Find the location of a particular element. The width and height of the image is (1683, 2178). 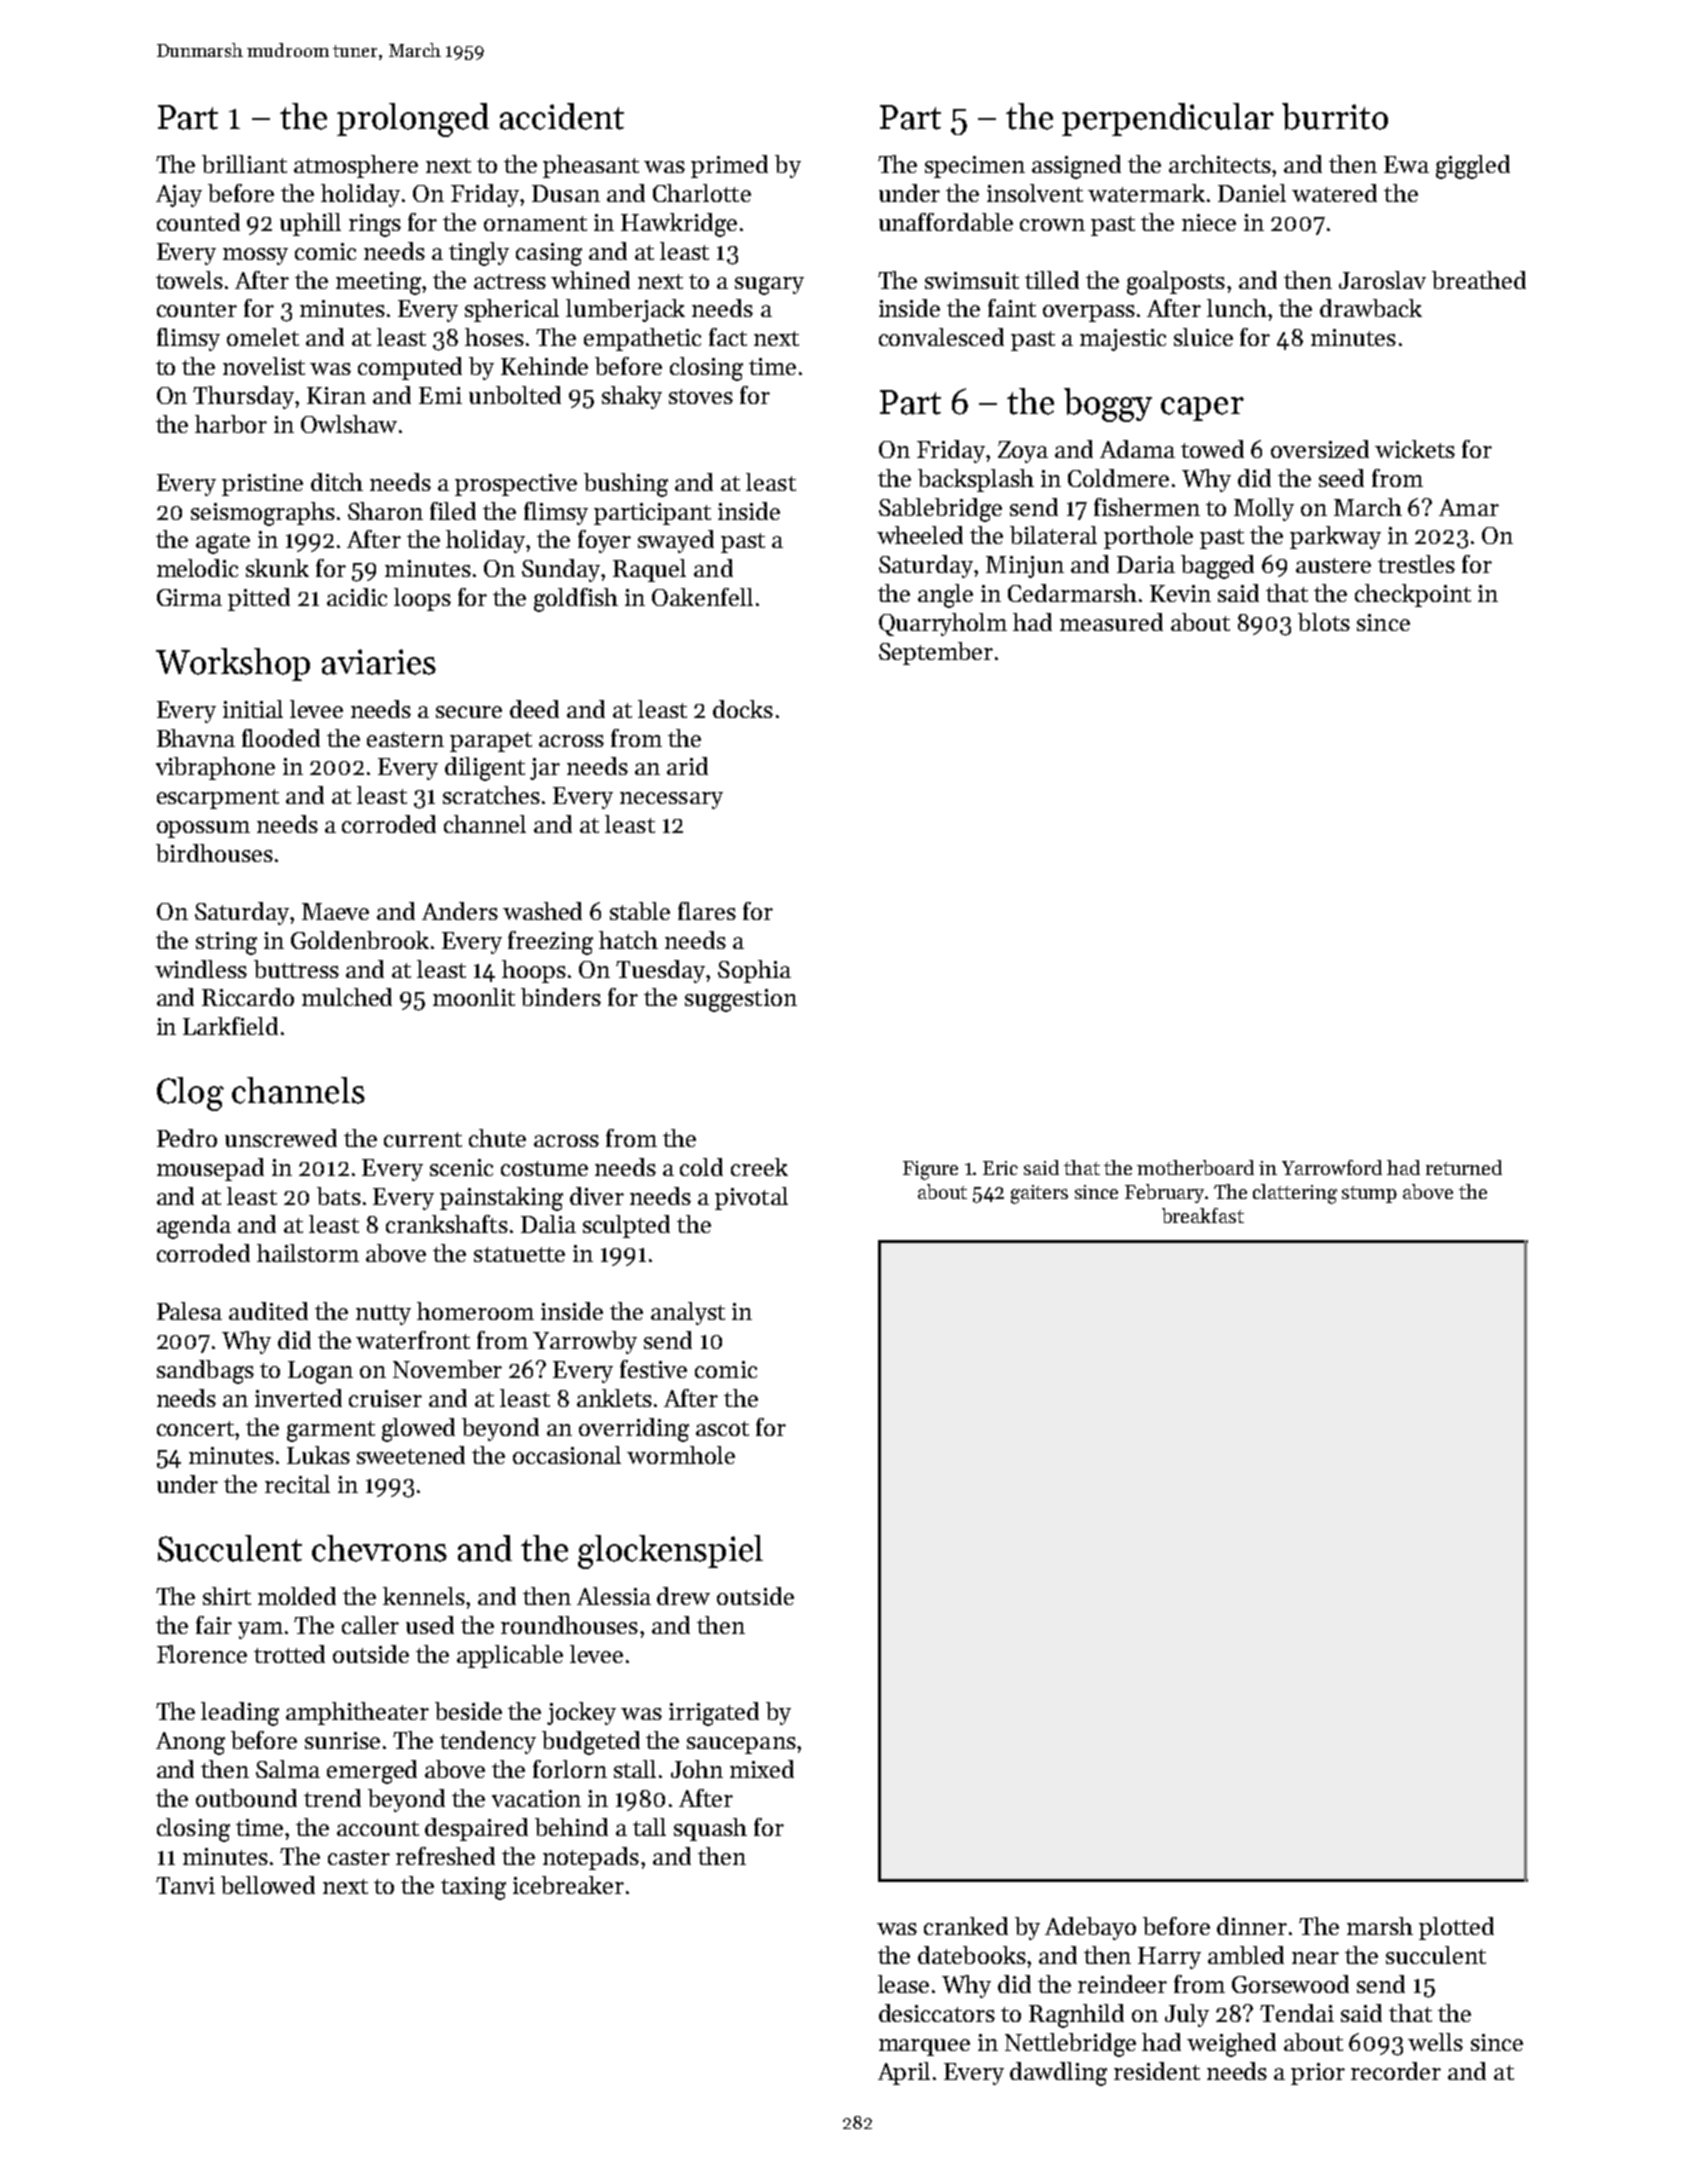

bellowed is located at coordinates (268, 1885).
